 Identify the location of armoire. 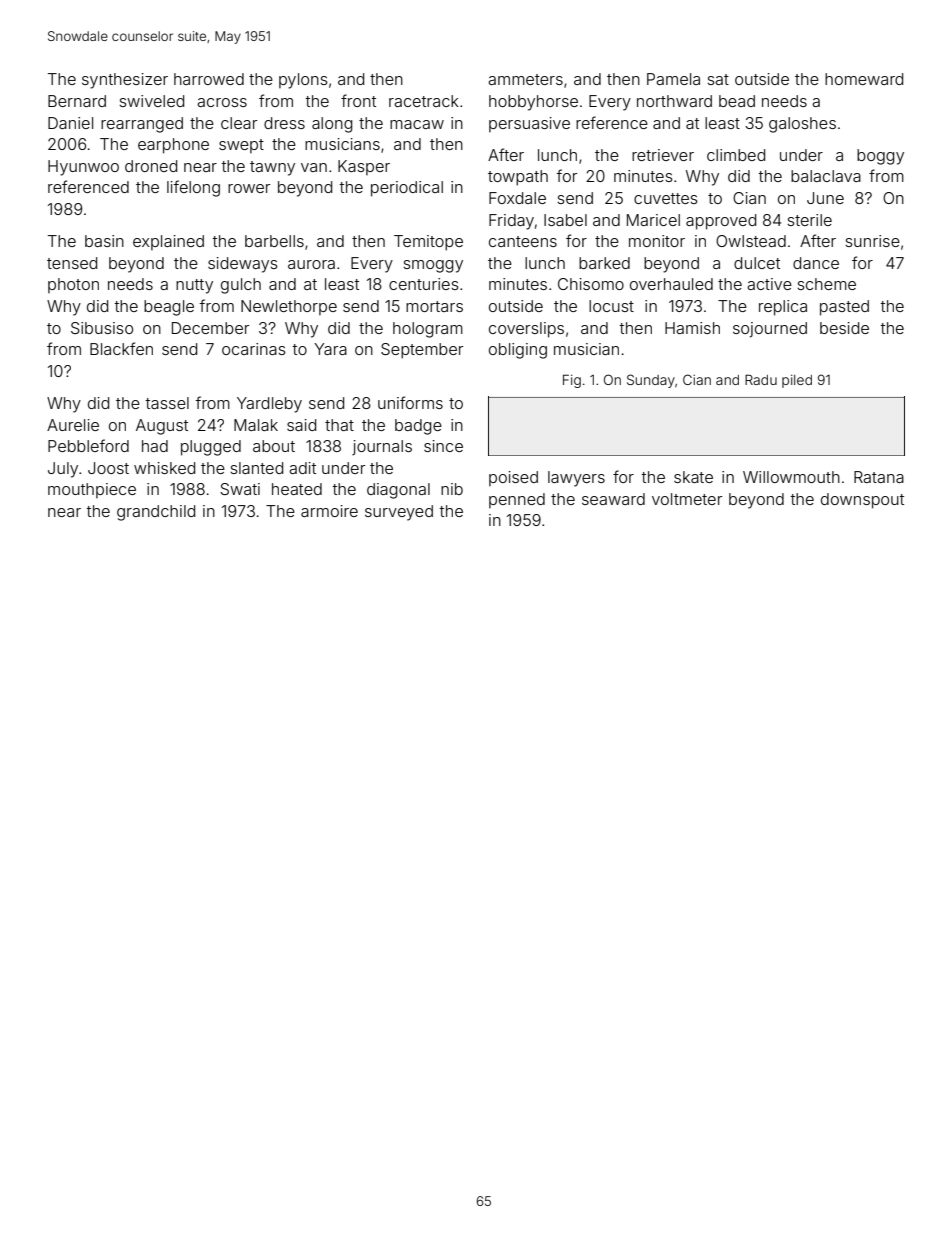
(329, 511).
